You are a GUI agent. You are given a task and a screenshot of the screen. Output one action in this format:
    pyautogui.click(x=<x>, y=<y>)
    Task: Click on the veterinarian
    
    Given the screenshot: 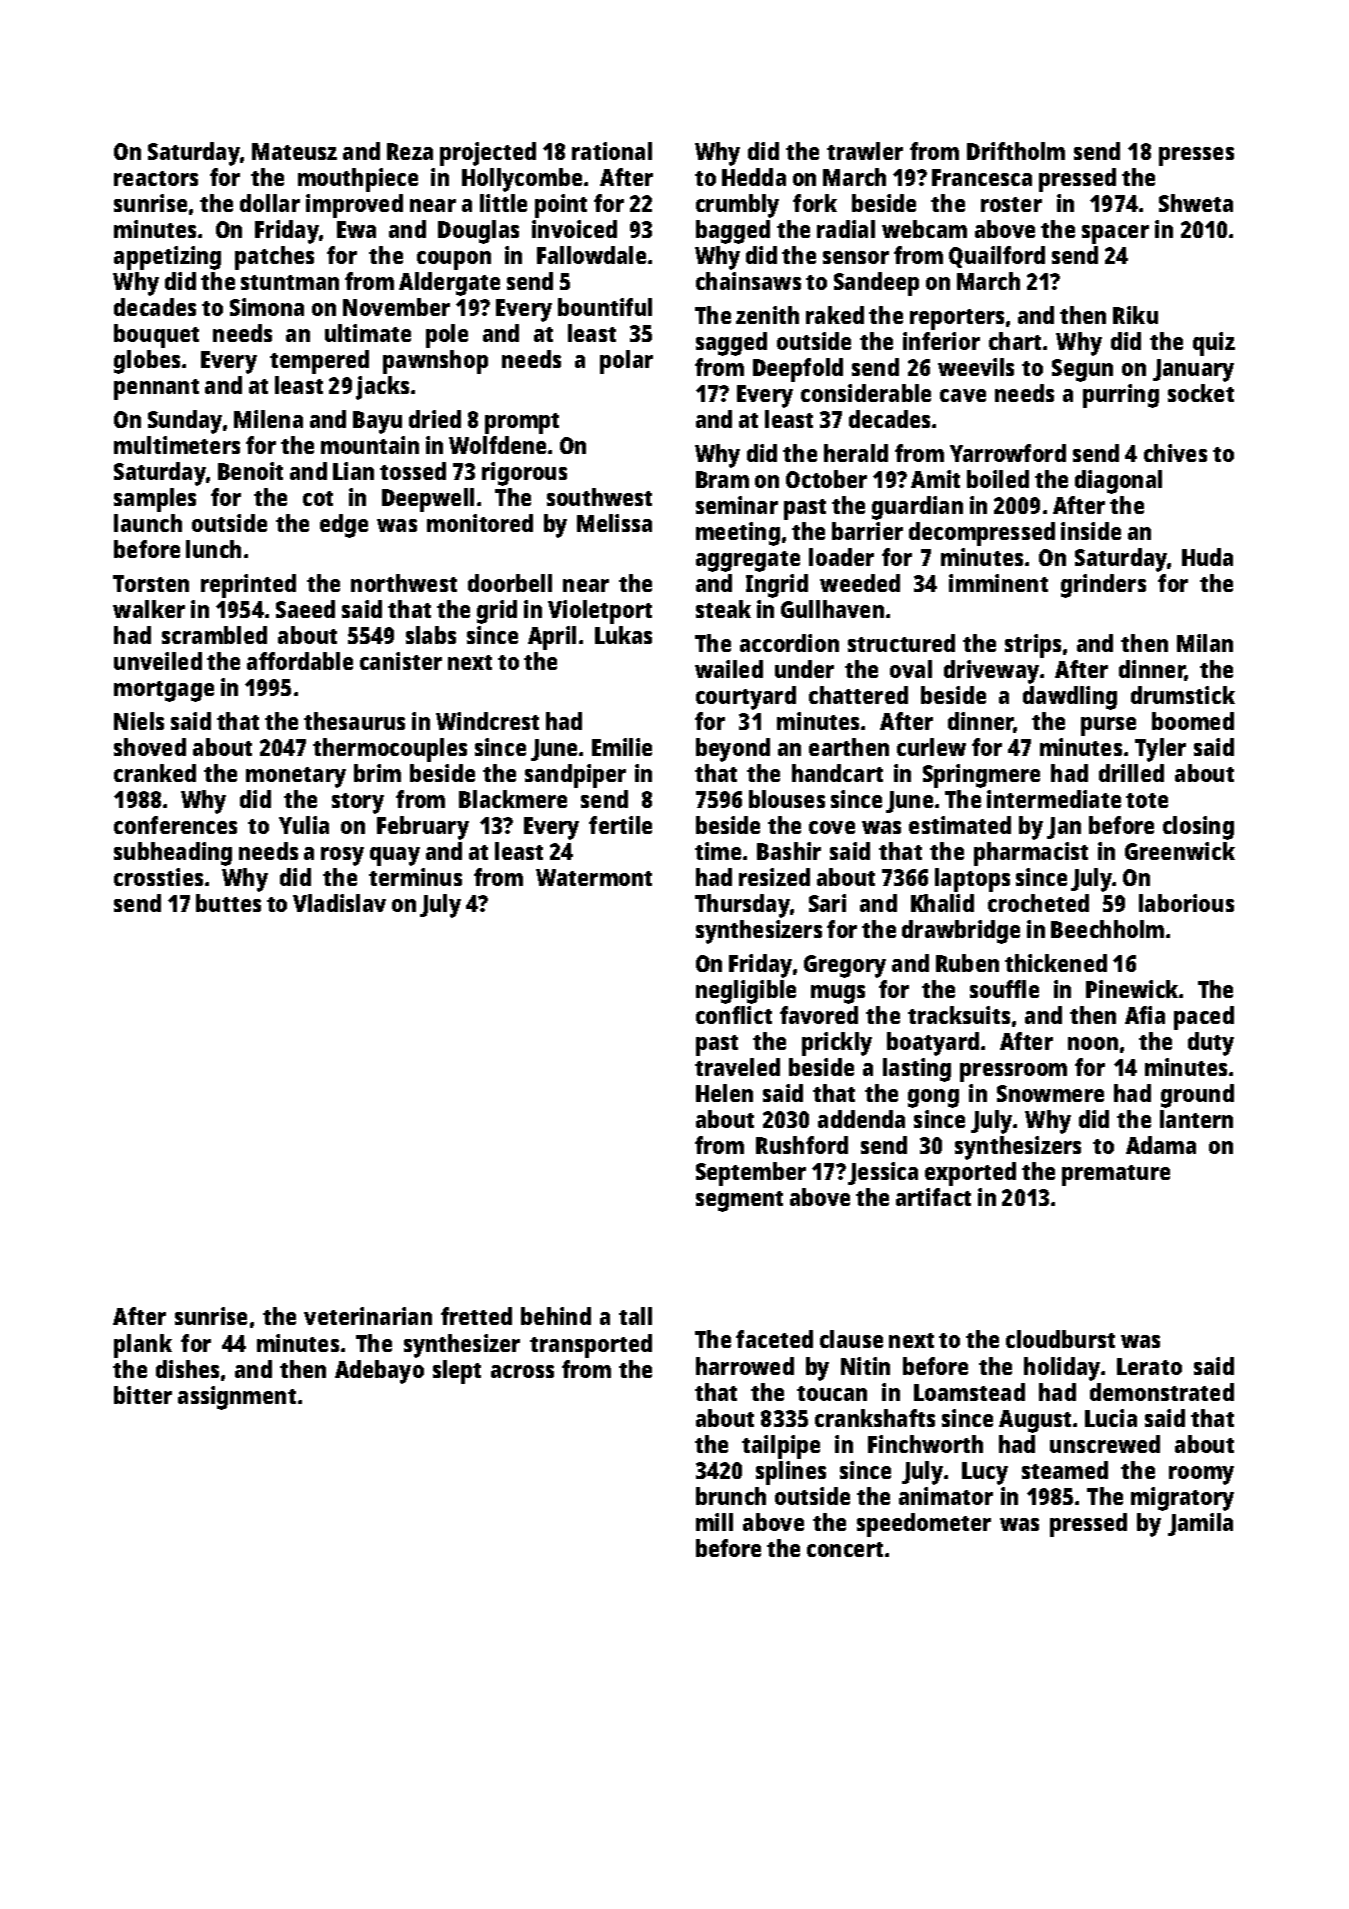 What is the action you would take?
    pyautogui.click(x=368, y=1316)
